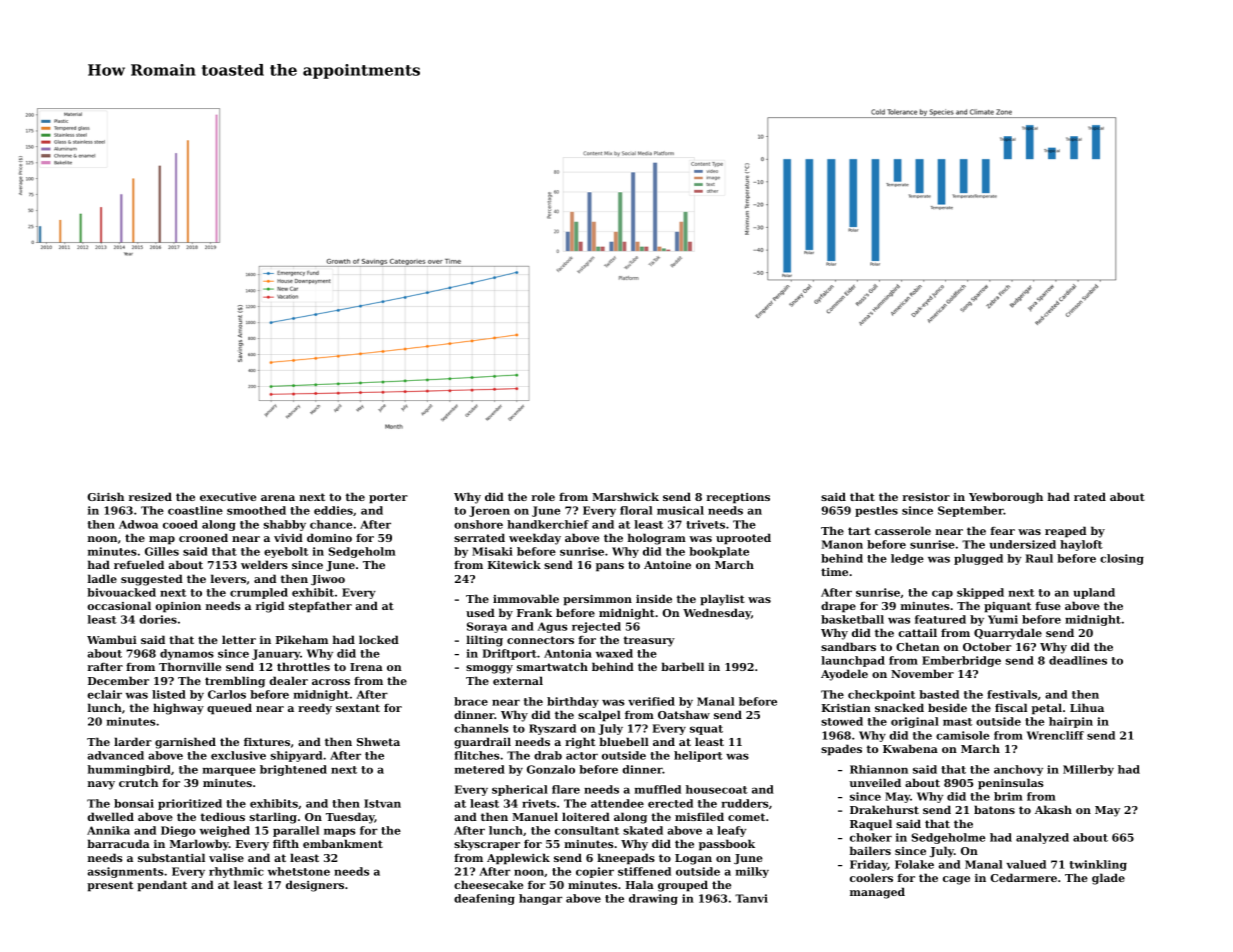 The image size is (1233, 952). Describe the element at coordinates (625, 496) in the page. I see `Marshwick` at that location.
